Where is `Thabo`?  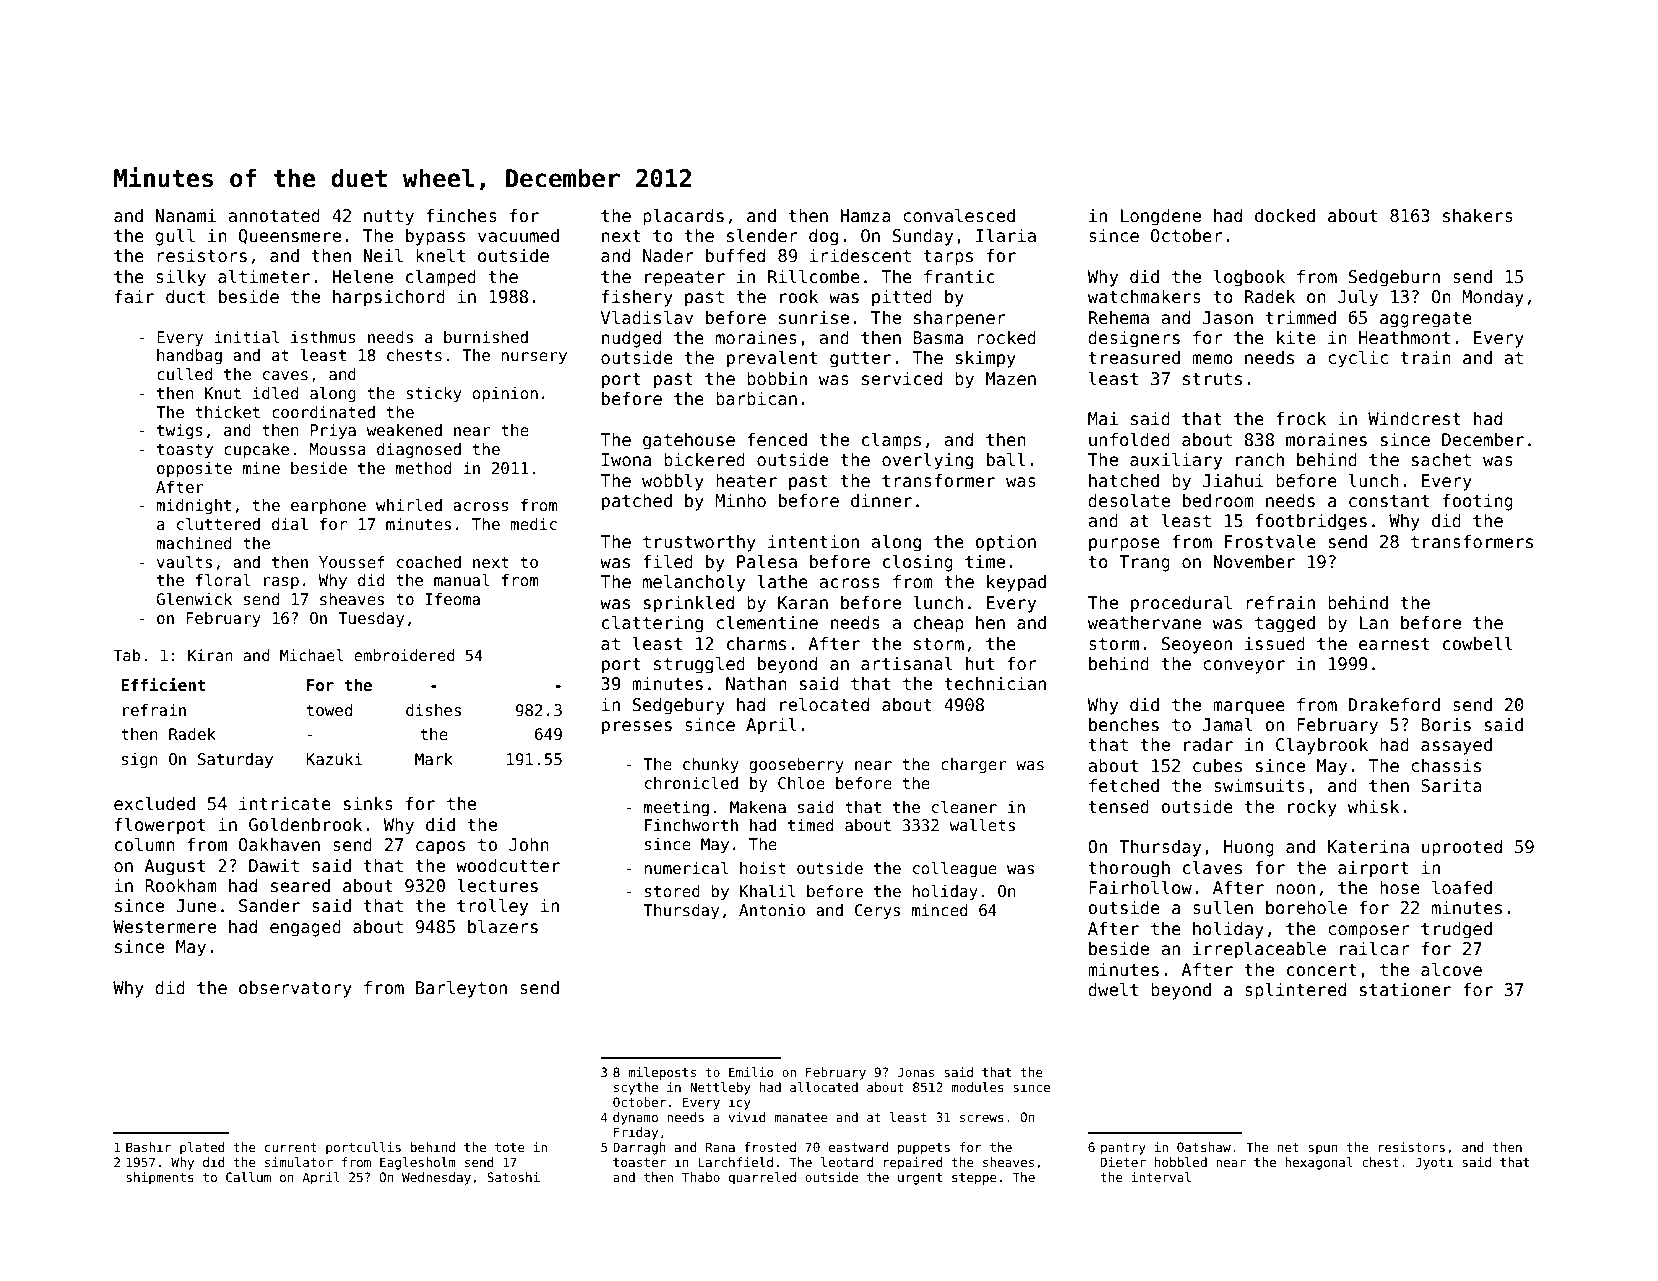 Thabo is located at coordinates (701, 1177).
